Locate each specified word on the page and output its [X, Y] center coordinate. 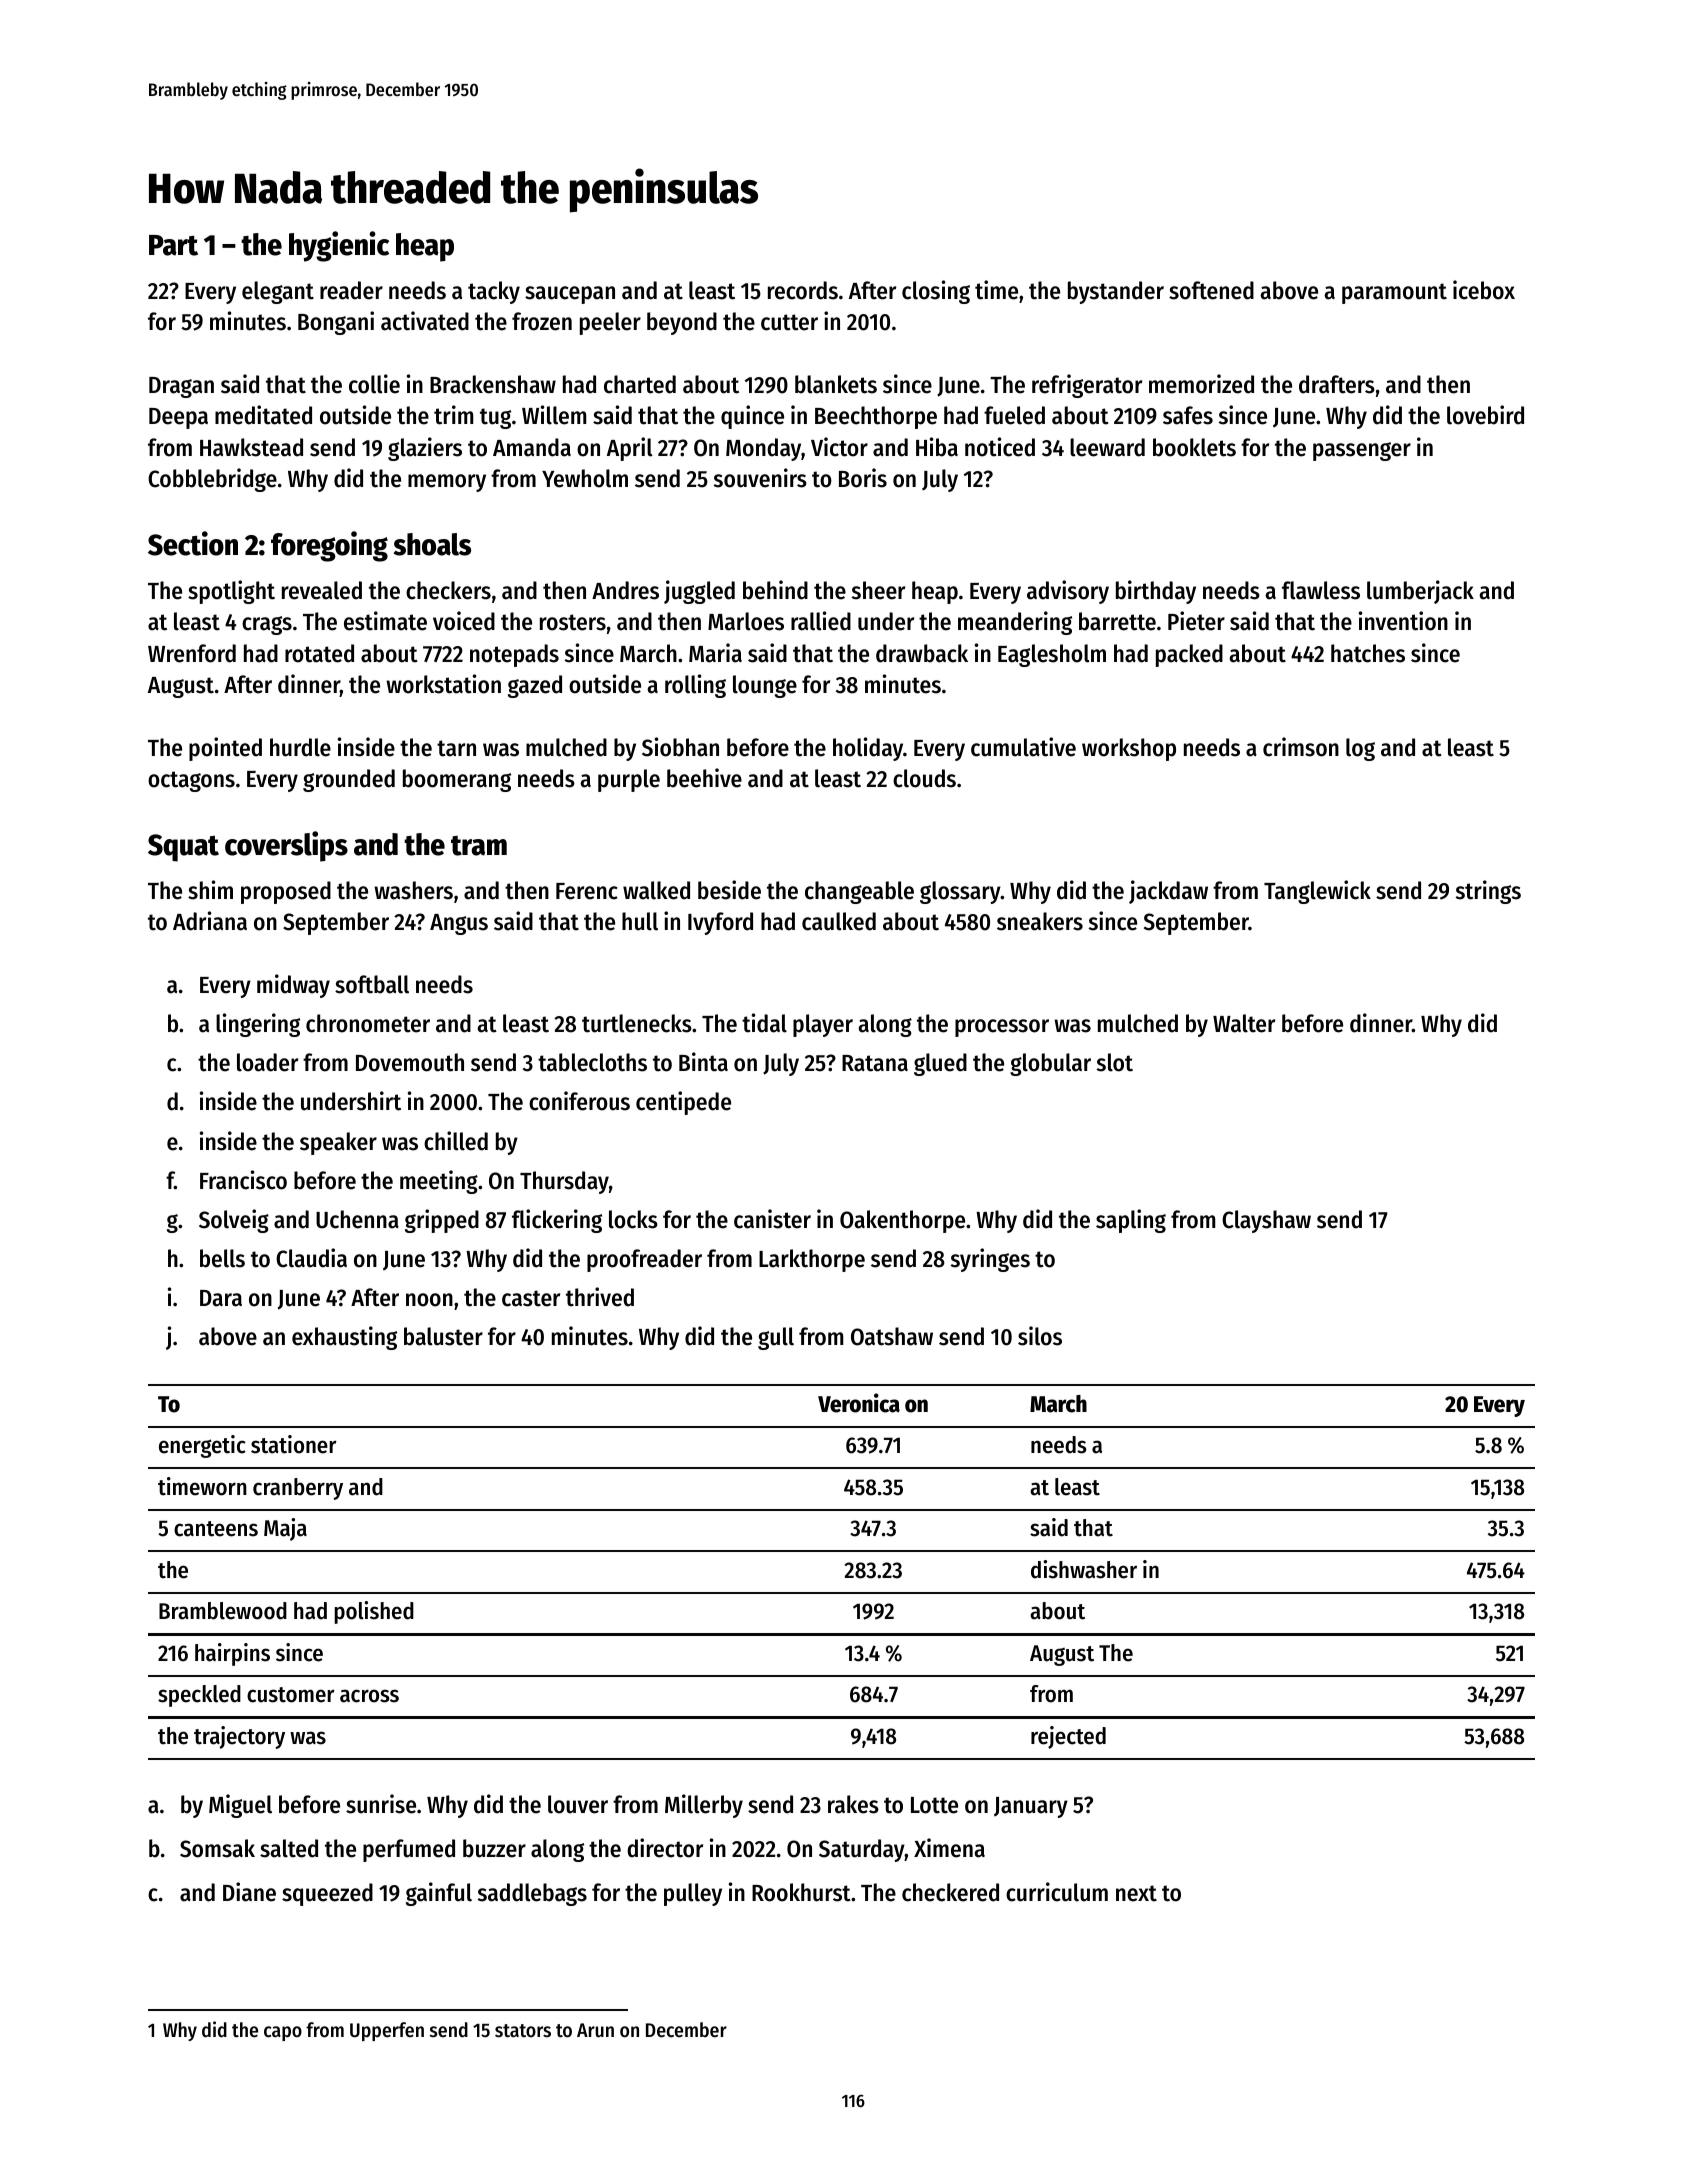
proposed [286, 892]
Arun [595, 2030]
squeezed [327, 1894]
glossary [960, 892]
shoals [432, 544]
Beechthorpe [876, 417]
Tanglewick [1317, 892]
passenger [1362, 451]
